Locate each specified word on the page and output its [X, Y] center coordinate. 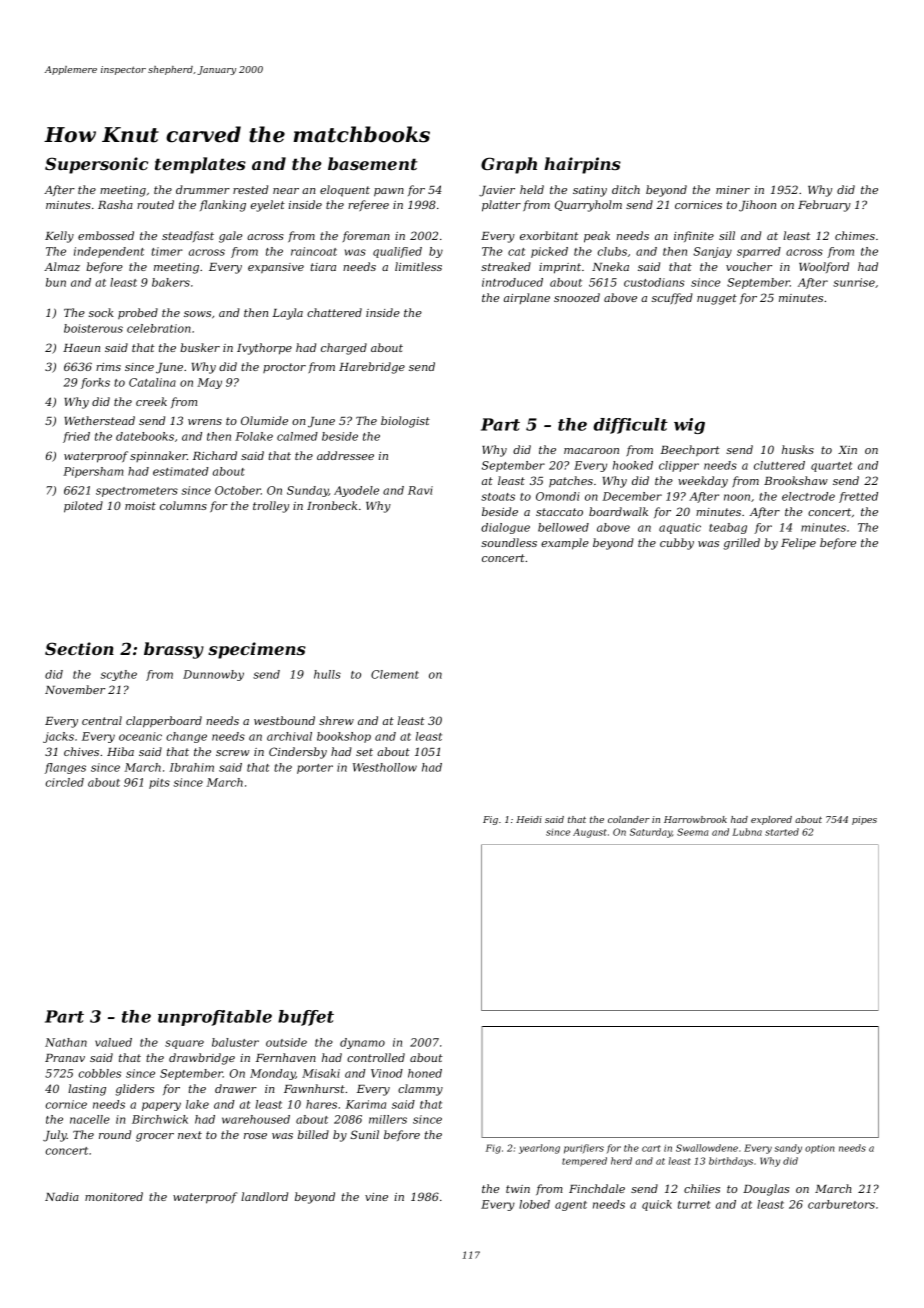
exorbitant [549, 235]
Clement [395, 674]
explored [771, 820]
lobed [534, 1204]
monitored [114, 1196]
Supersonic [96, 165]
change [186, 737]
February [824, 206]
